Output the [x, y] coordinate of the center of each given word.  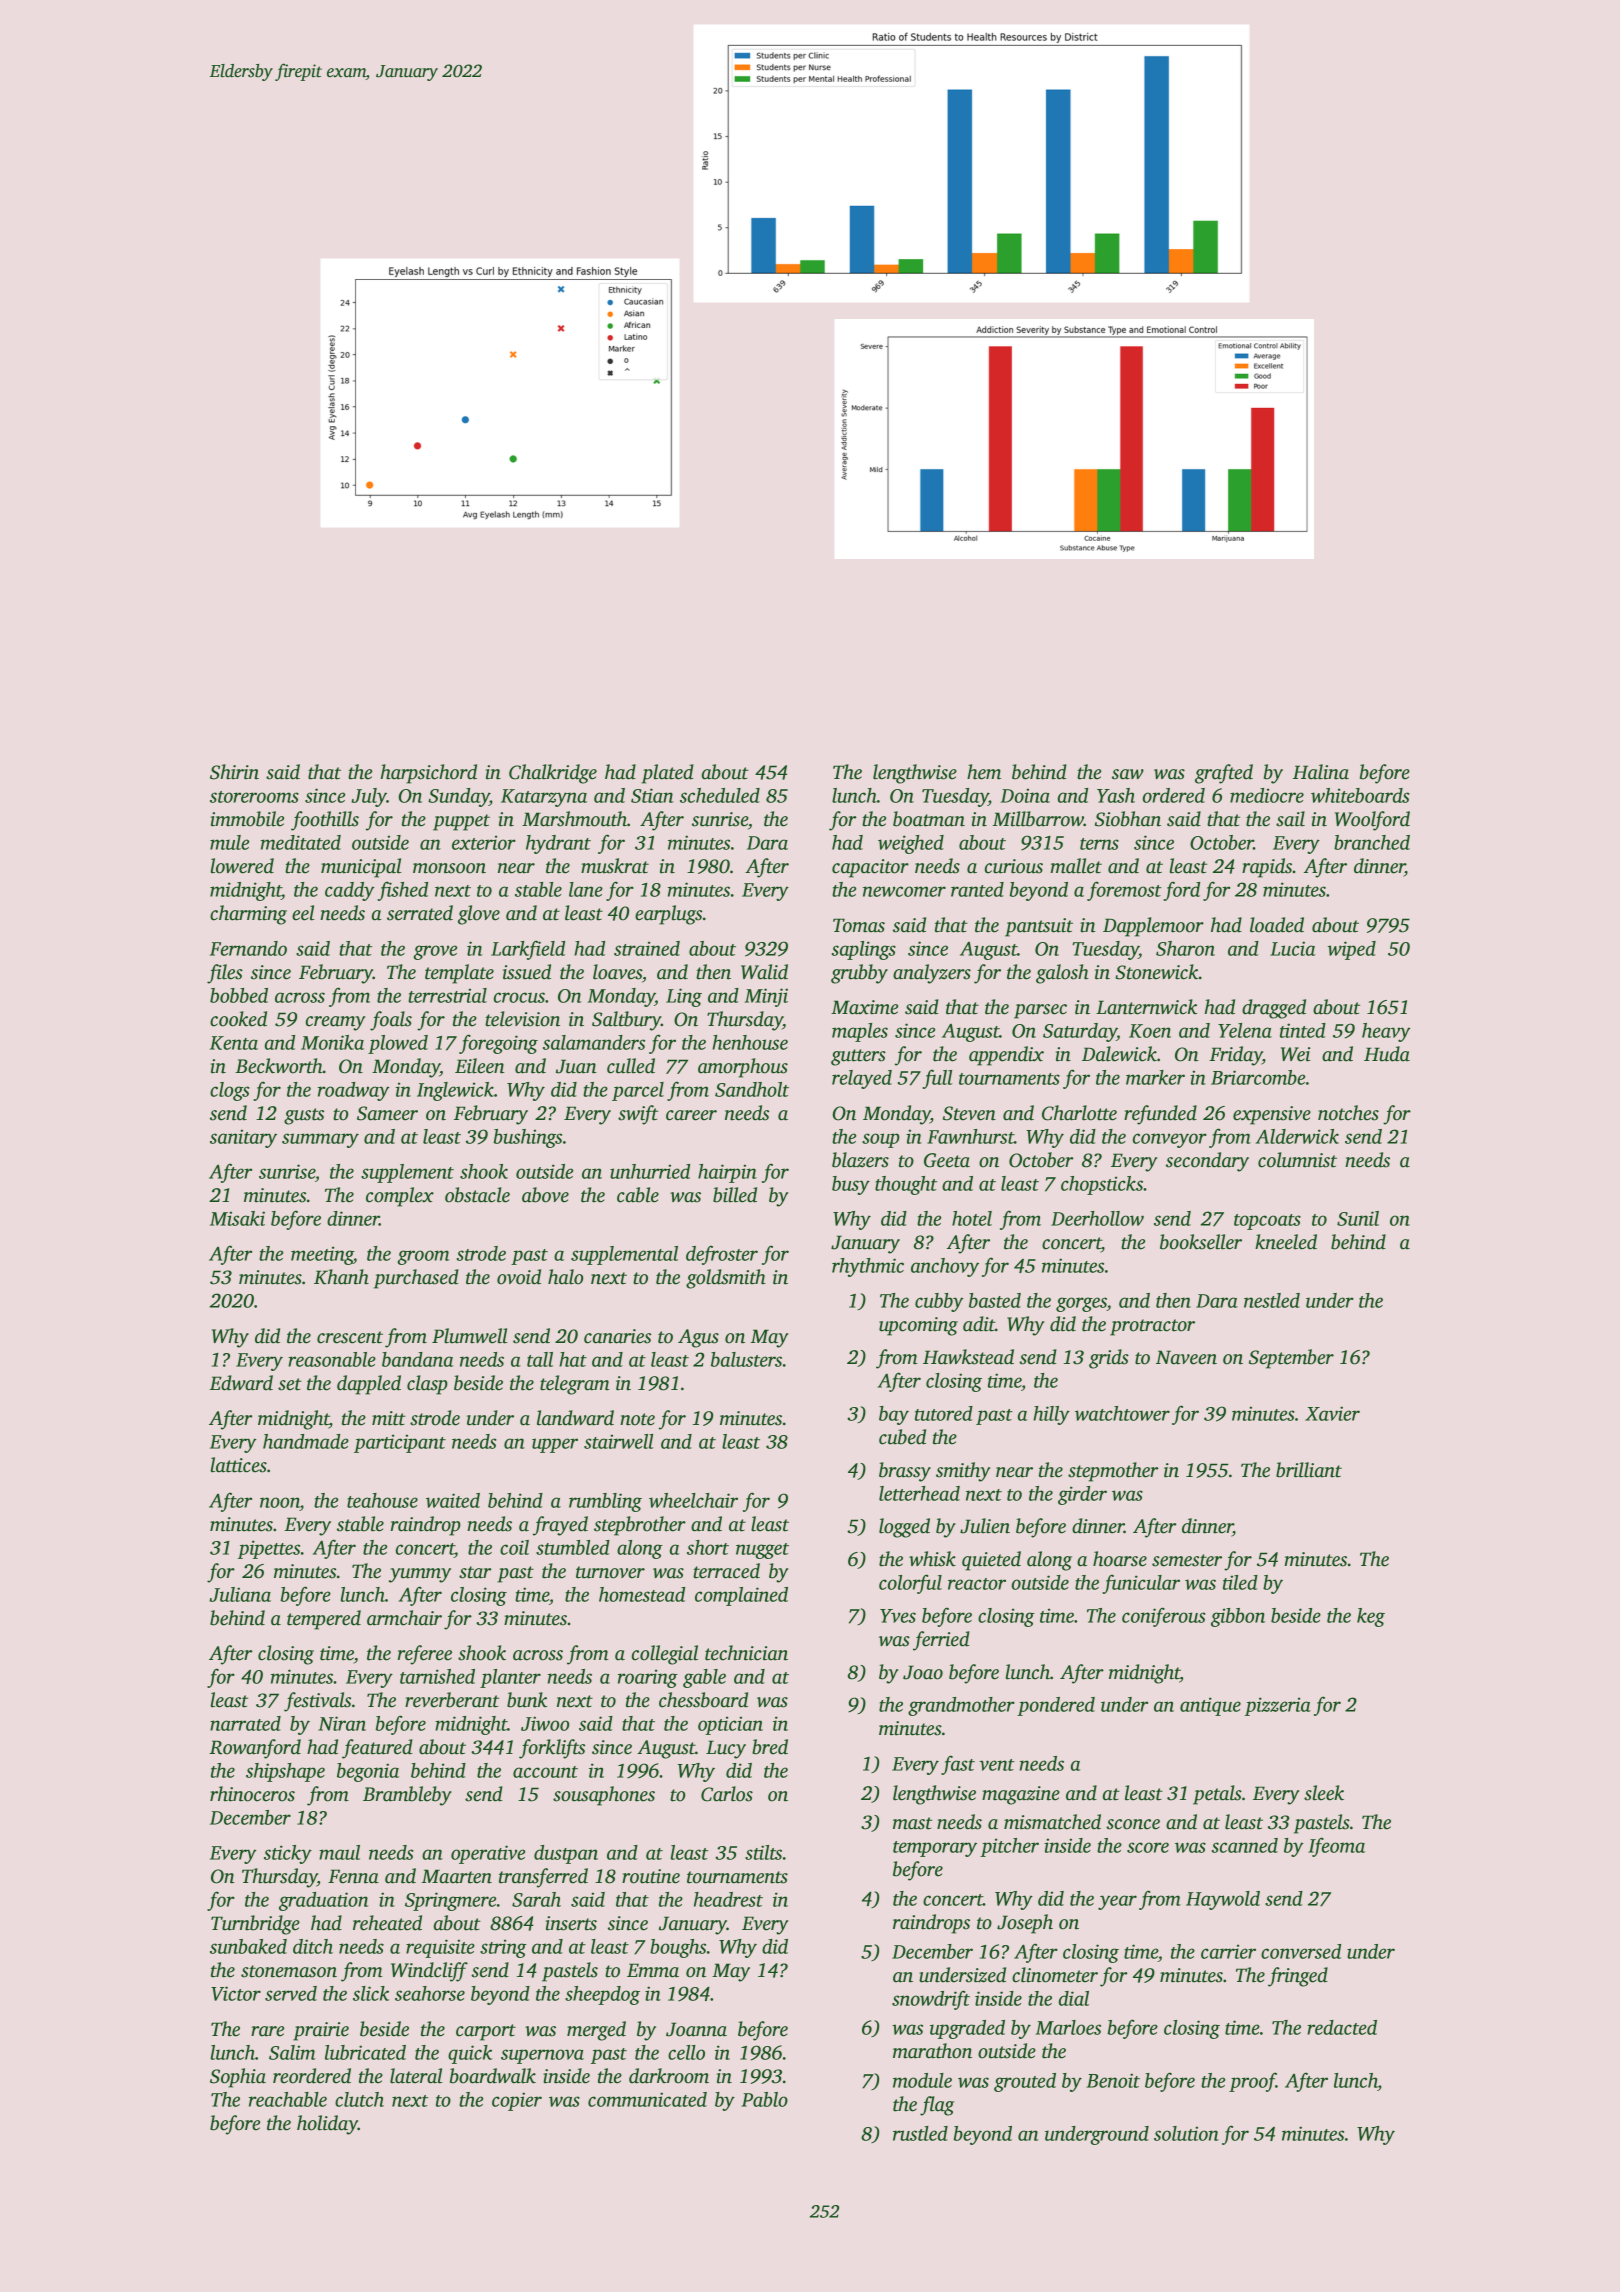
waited [453, 1500]
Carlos [727, 1794]
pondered [1056, 1706]
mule [229, 842]
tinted [1303, 1030]
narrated [245, 1723]
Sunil [1358, 1218]
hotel [972, 1218]
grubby [859, 974]
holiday [327, 2125]
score [1148, 1847]
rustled [920, 2133]
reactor [977, 1584]
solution [1186, 2133]
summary [320, 1140]
